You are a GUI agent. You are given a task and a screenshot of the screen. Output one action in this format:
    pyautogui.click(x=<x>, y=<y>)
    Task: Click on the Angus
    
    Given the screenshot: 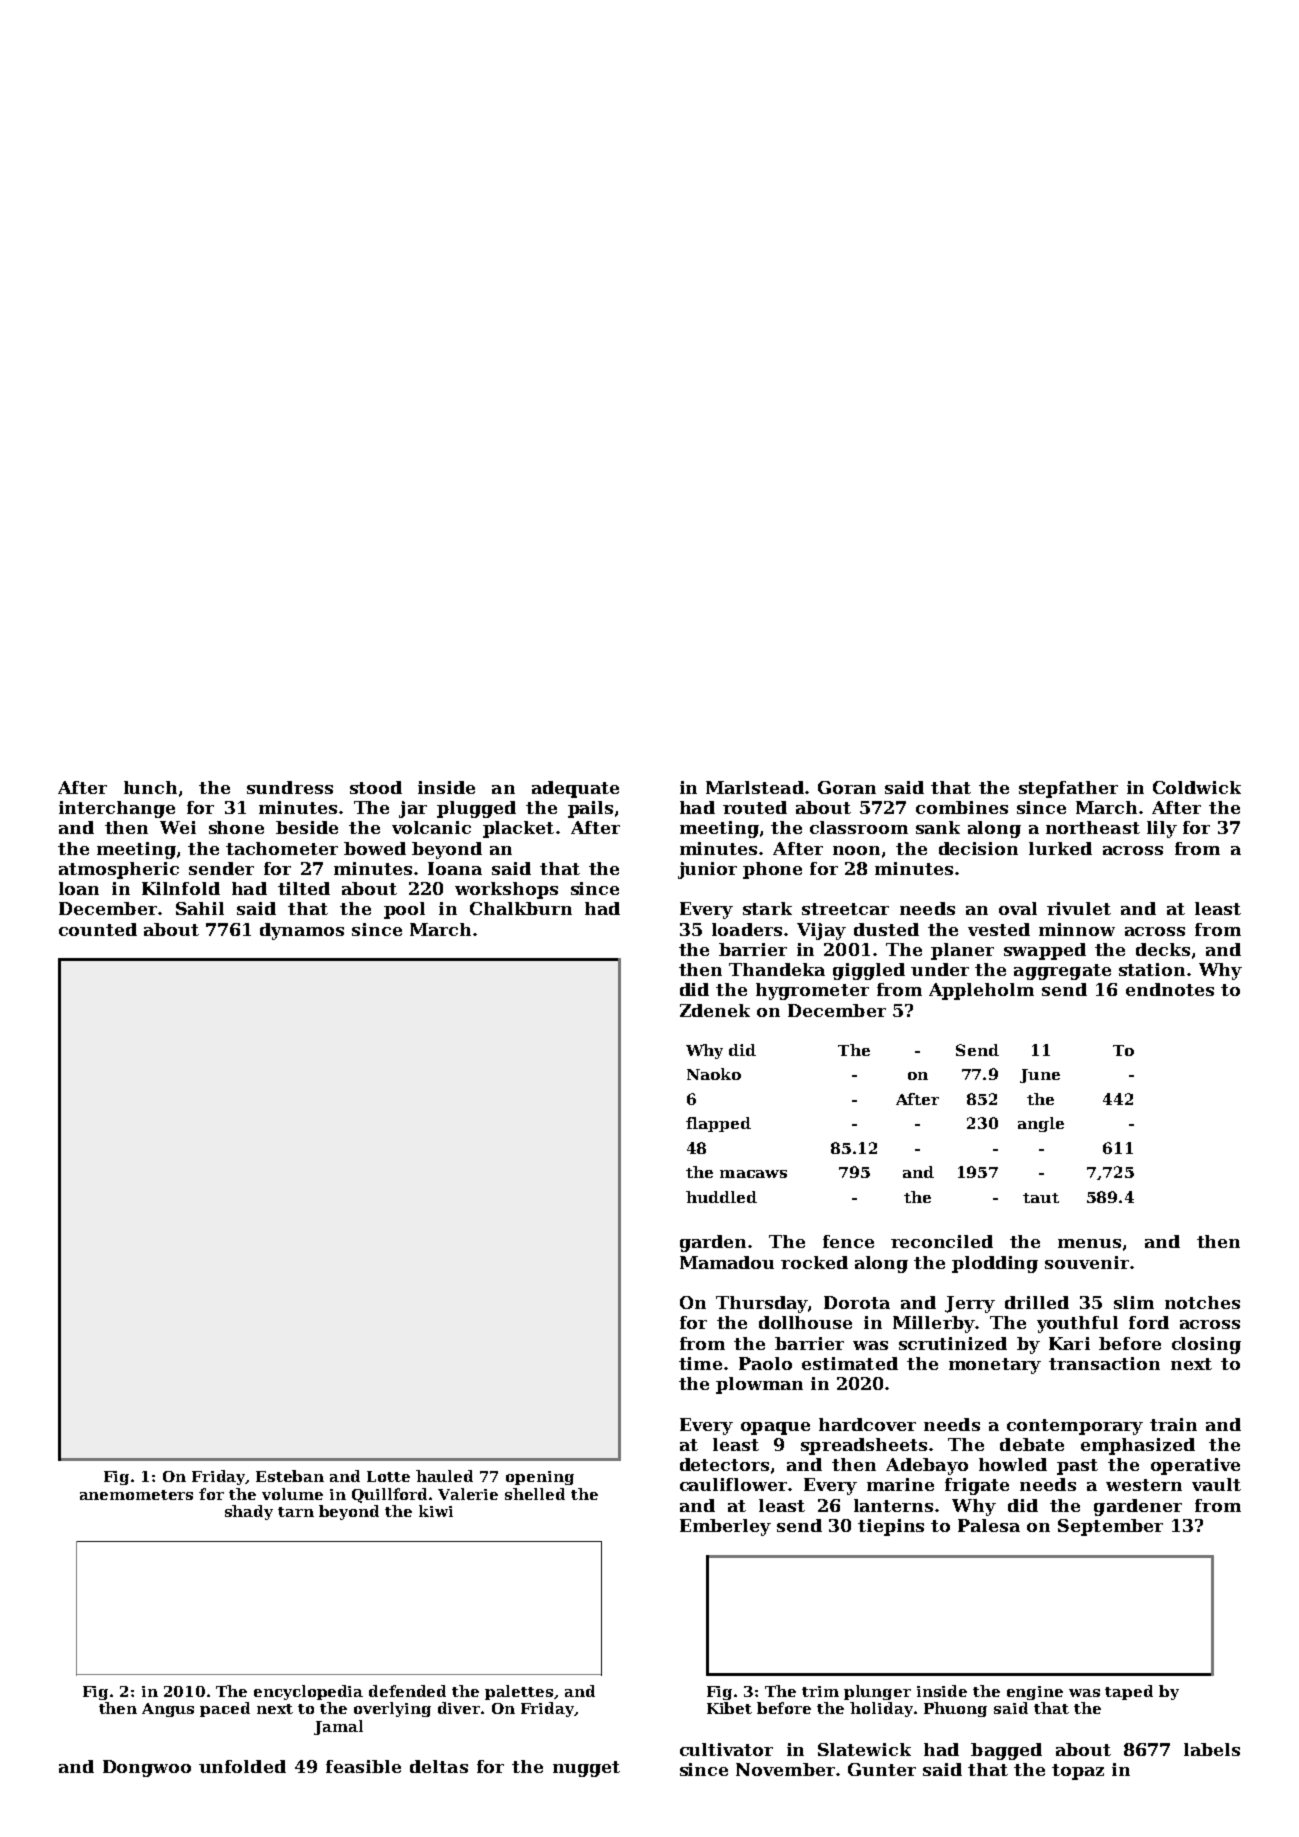 What is the action you would take?
    pyautogui.click(x=168, y=1710)
